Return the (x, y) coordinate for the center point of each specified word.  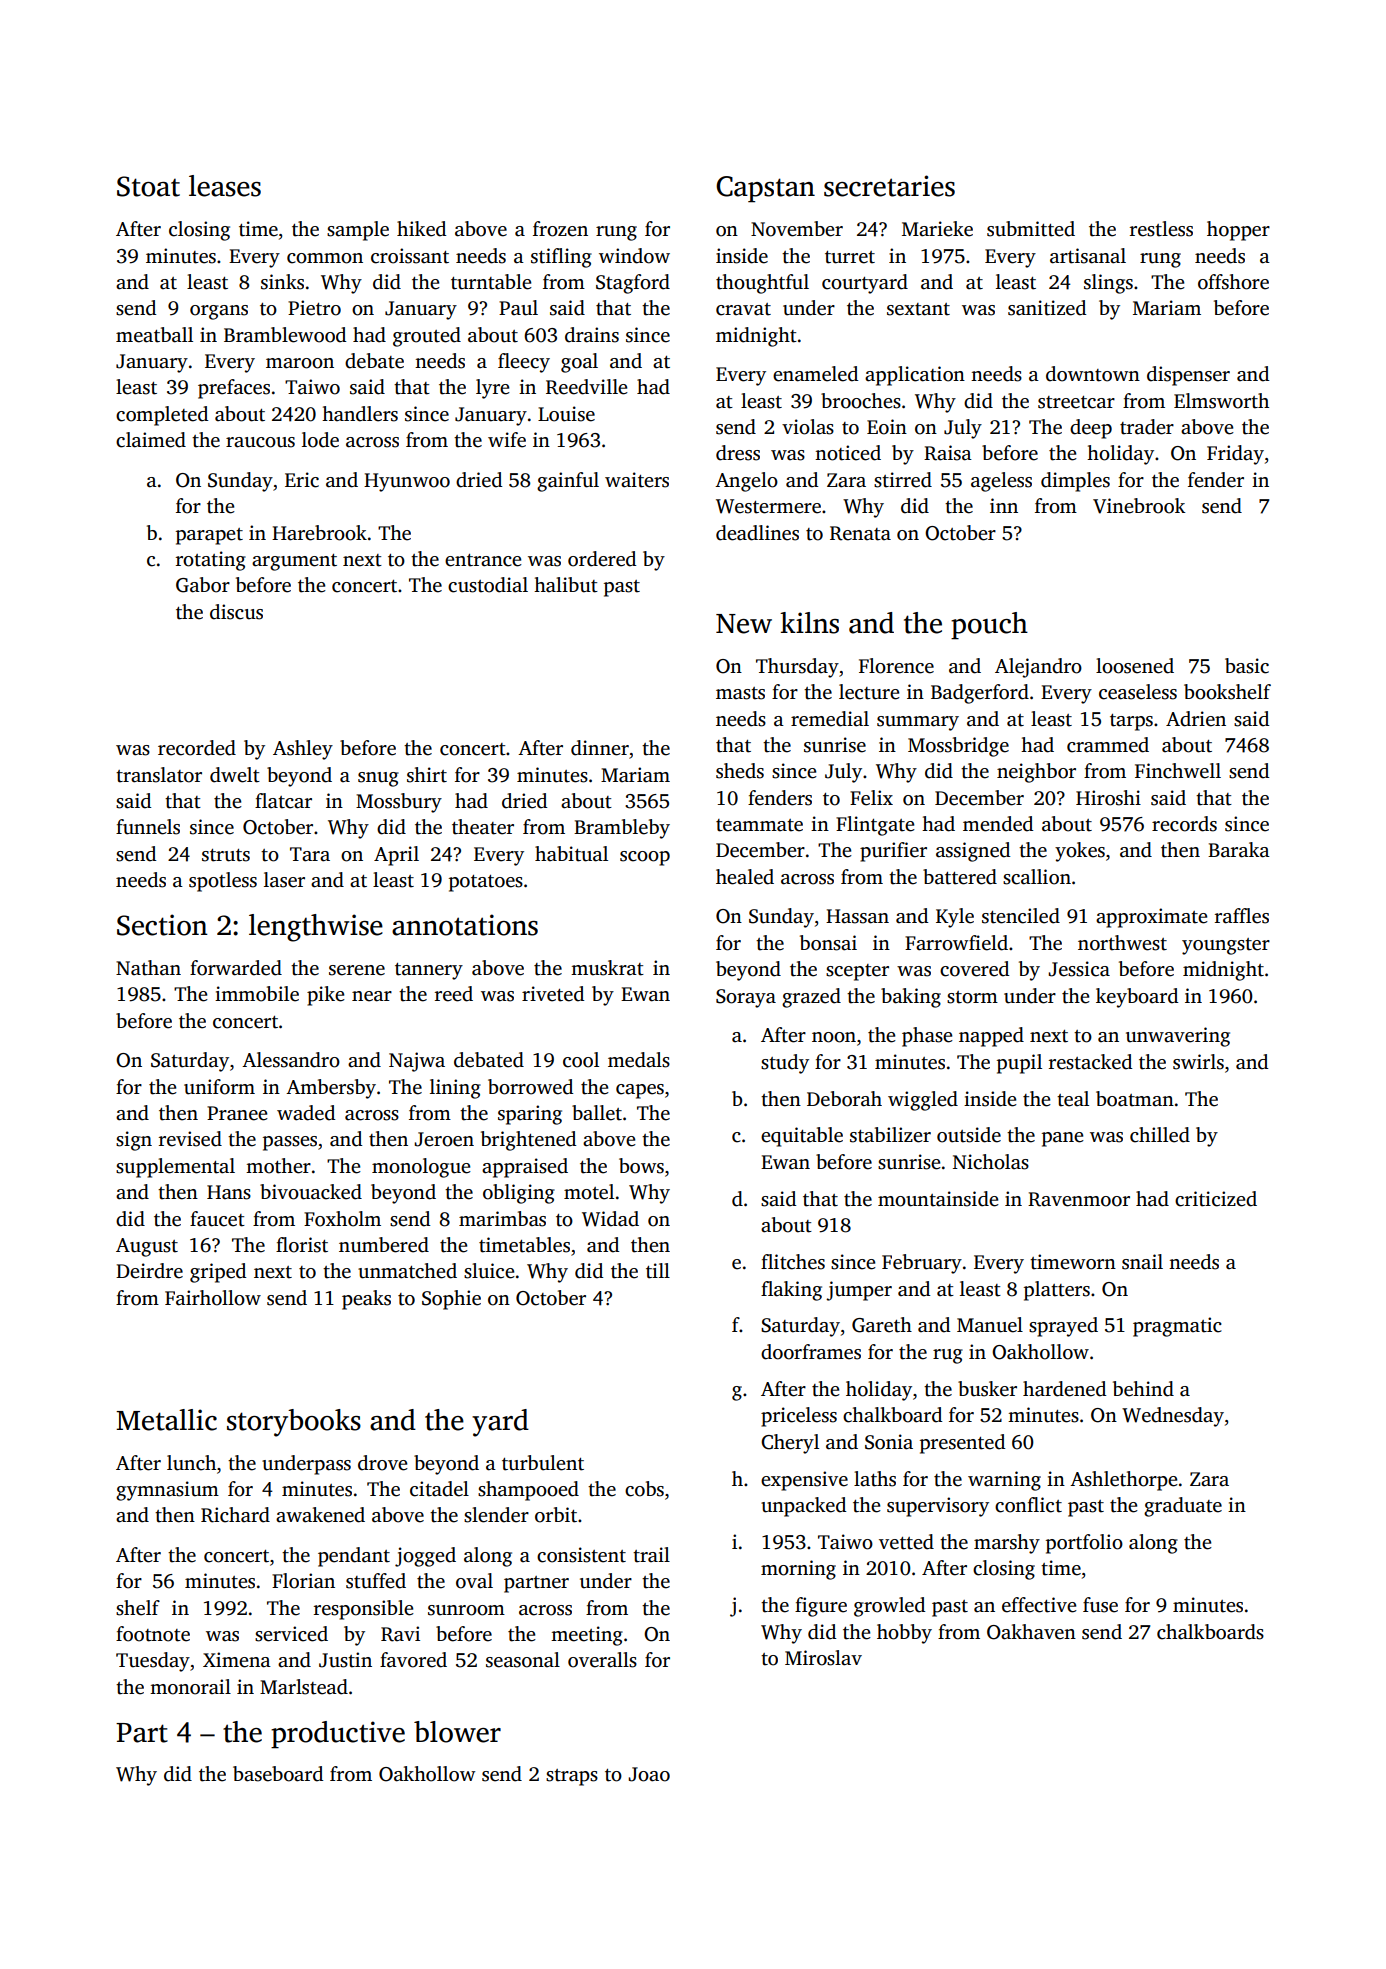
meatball (154, 335)
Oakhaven (1031, 1632)
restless (1161, 229)
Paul (518, 308)
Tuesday (153, 1662)
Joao (649, 1774)
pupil (1019, 1064)
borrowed (530, 1087)
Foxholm (342, 1219)
